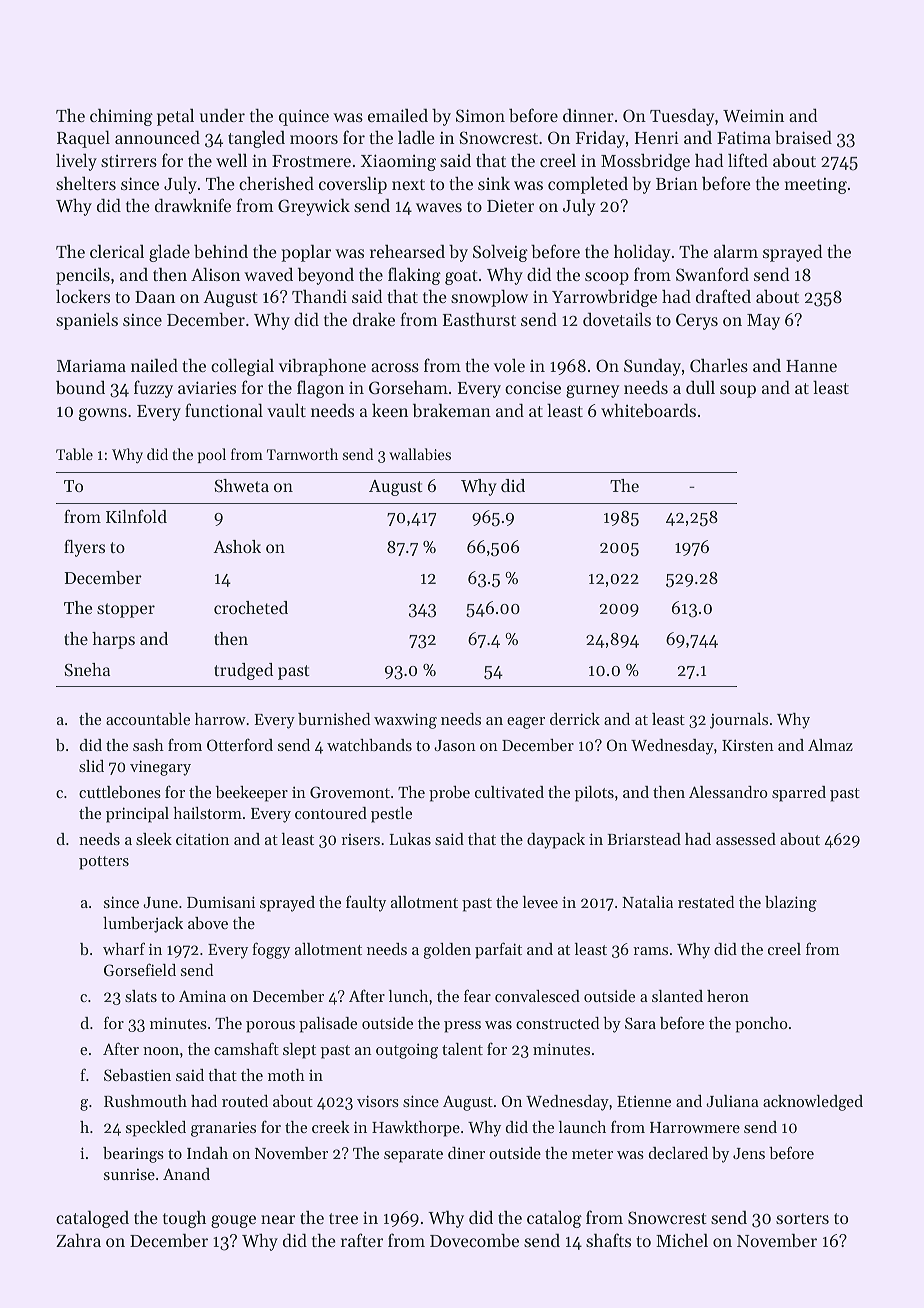  What do you see at coordinates (830, 745) in the screenshot?
I see `Almaz` at bounding box center [830, 745].
